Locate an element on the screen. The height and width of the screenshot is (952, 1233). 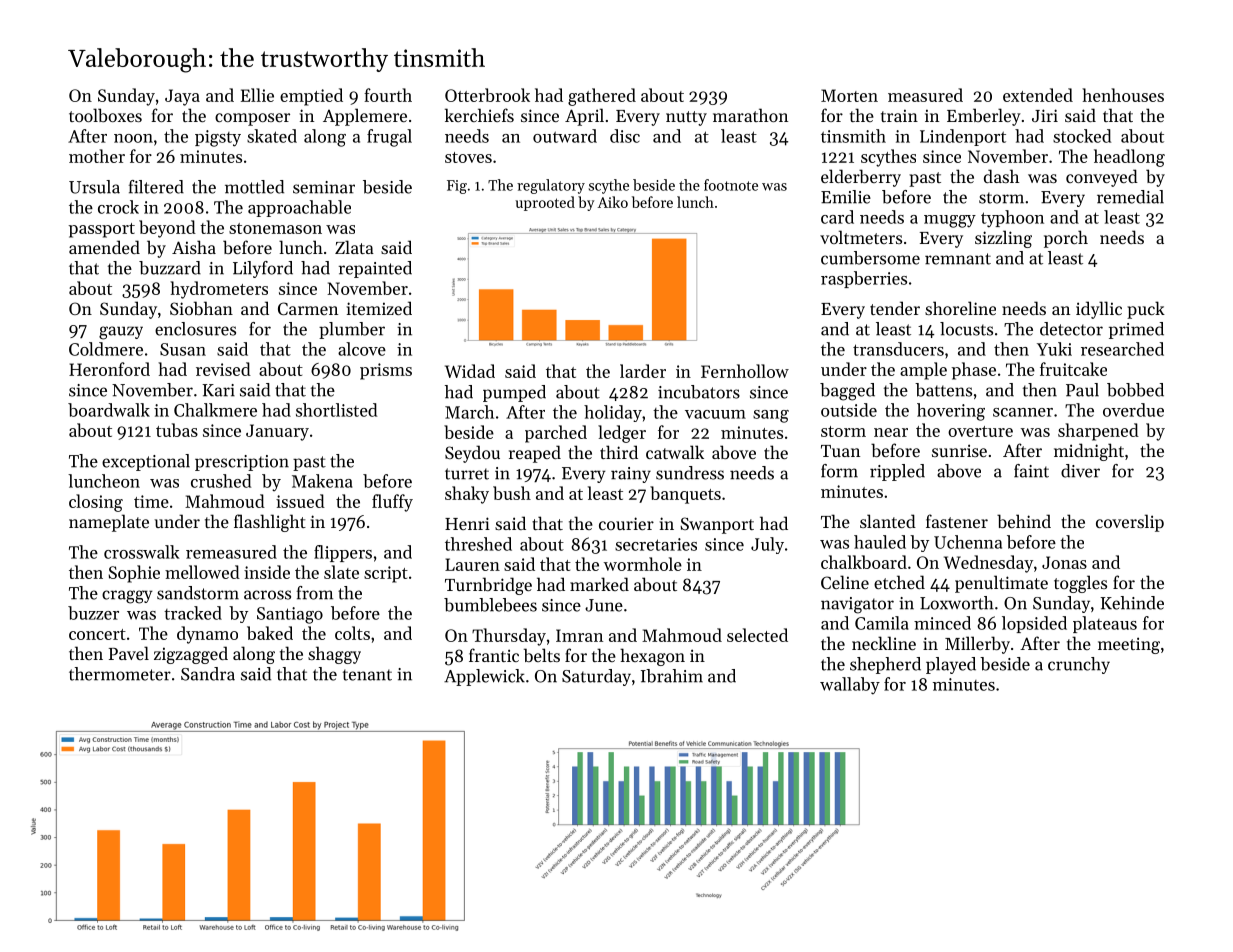
wallaby is located at coordinates (850, 686).
